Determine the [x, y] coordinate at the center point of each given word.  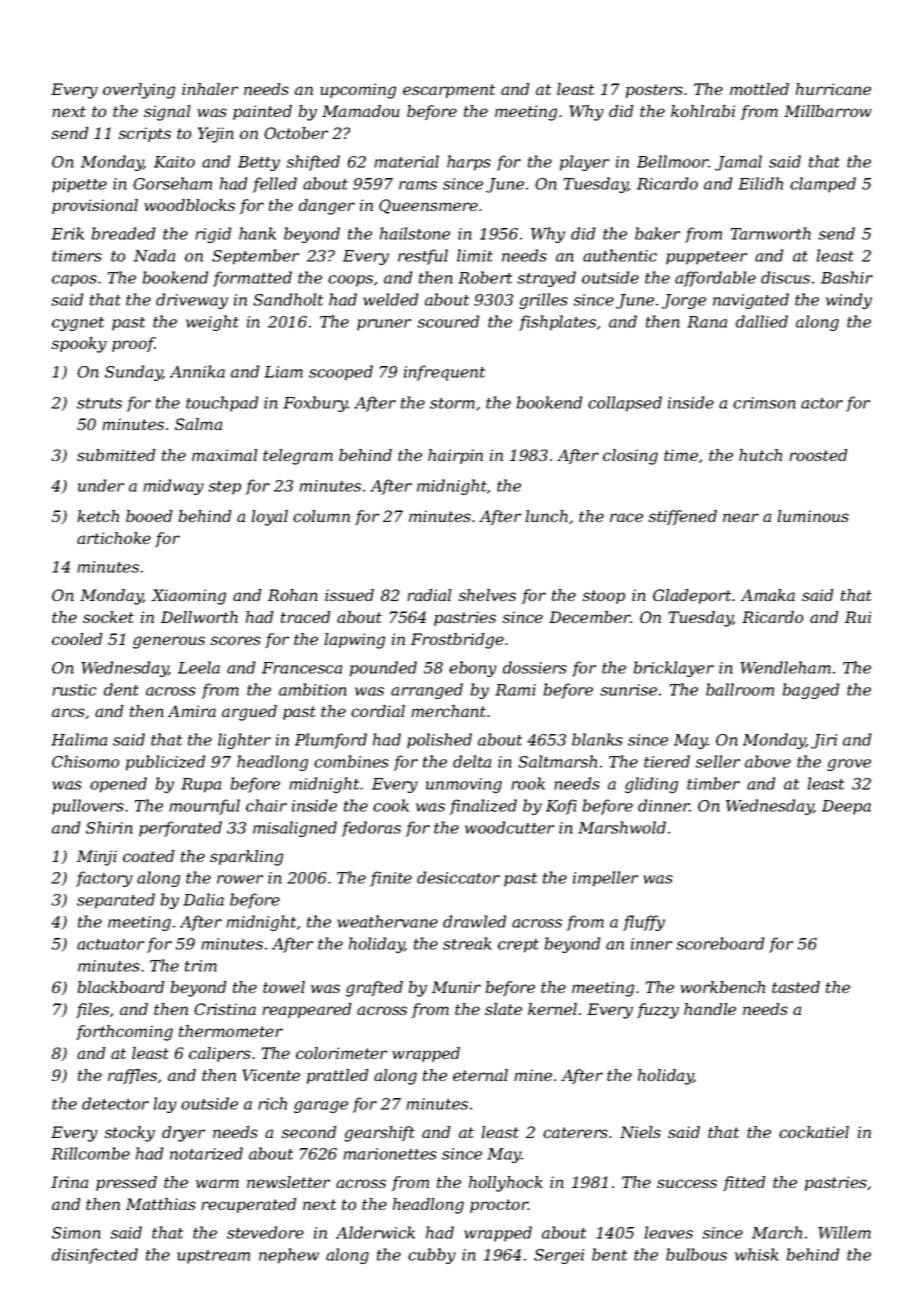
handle [710, 1009]
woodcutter [509, 827]
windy [849, 301]
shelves [487, 595]
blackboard [121, 987]
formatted [252, 279]
